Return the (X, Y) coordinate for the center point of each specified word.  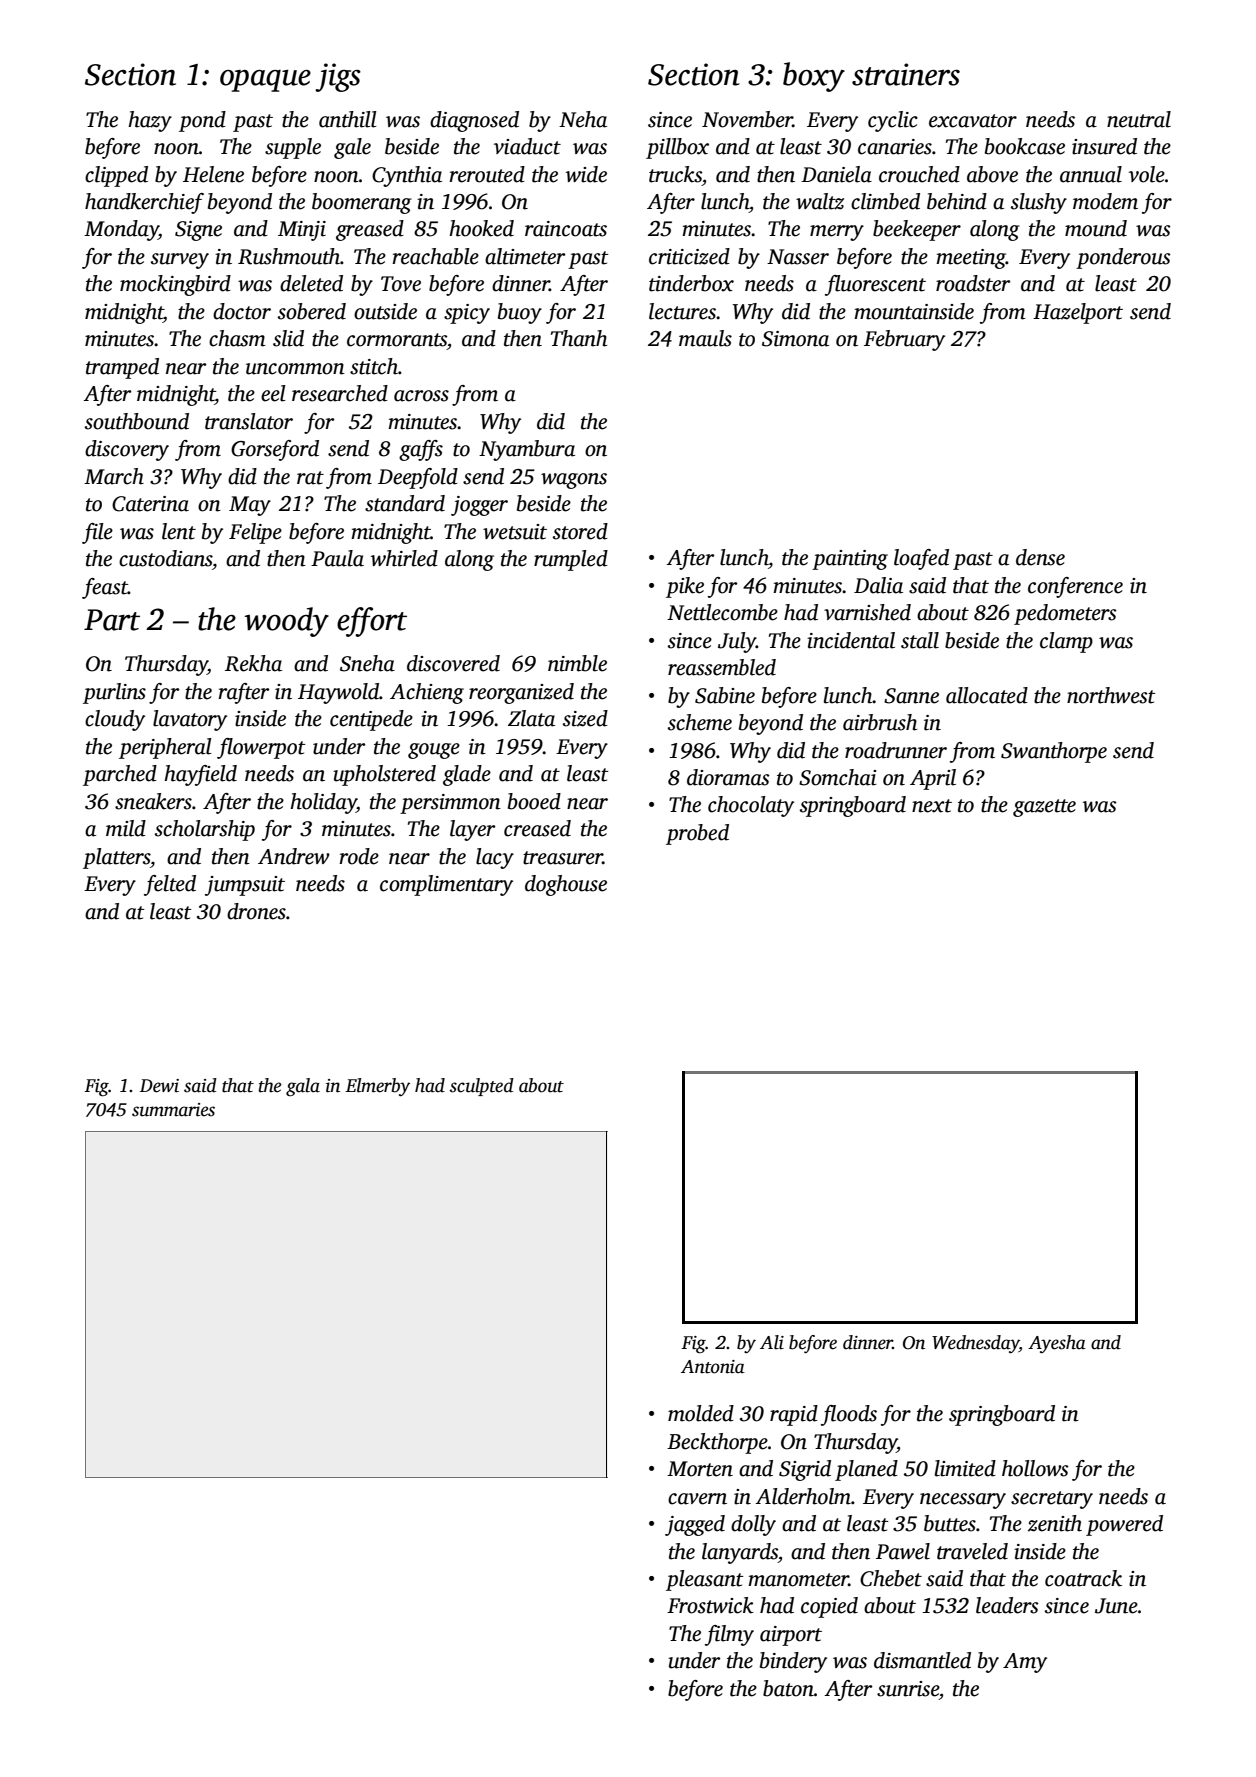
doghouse (566, 885)
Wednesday (975, 1344)
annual (1091, 174)
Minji (302, 231)
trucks (675, 174)
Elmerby (377, 1087)
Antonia (713, 1367)
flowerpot (261, 748)
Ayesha (1057, 1344)
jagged (695, 1525)
